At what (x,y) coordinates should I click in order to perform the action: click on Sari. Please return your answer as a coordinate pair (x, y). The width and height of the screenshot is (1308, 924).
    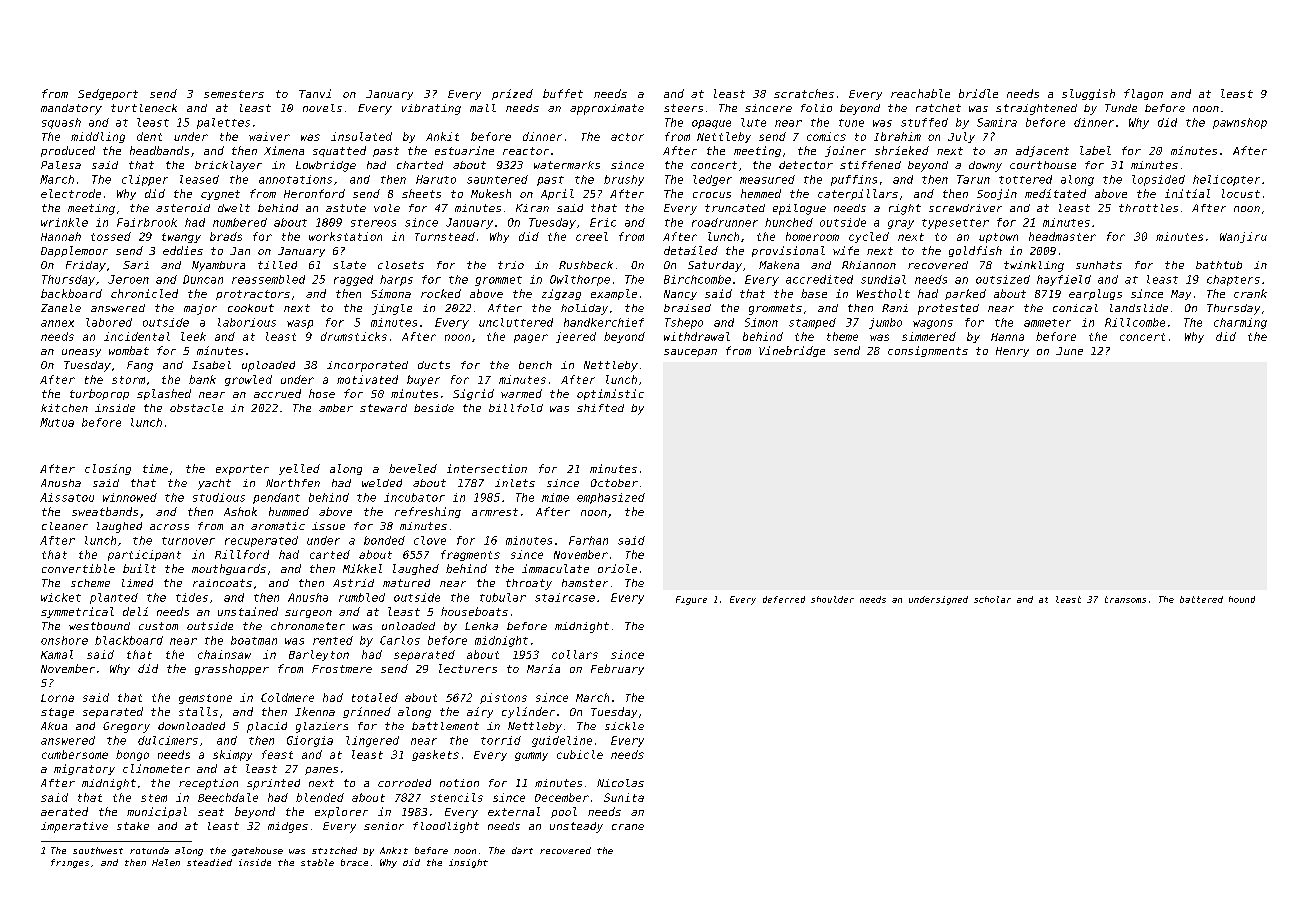
    Looking at the image, I should click on (136, 265).
